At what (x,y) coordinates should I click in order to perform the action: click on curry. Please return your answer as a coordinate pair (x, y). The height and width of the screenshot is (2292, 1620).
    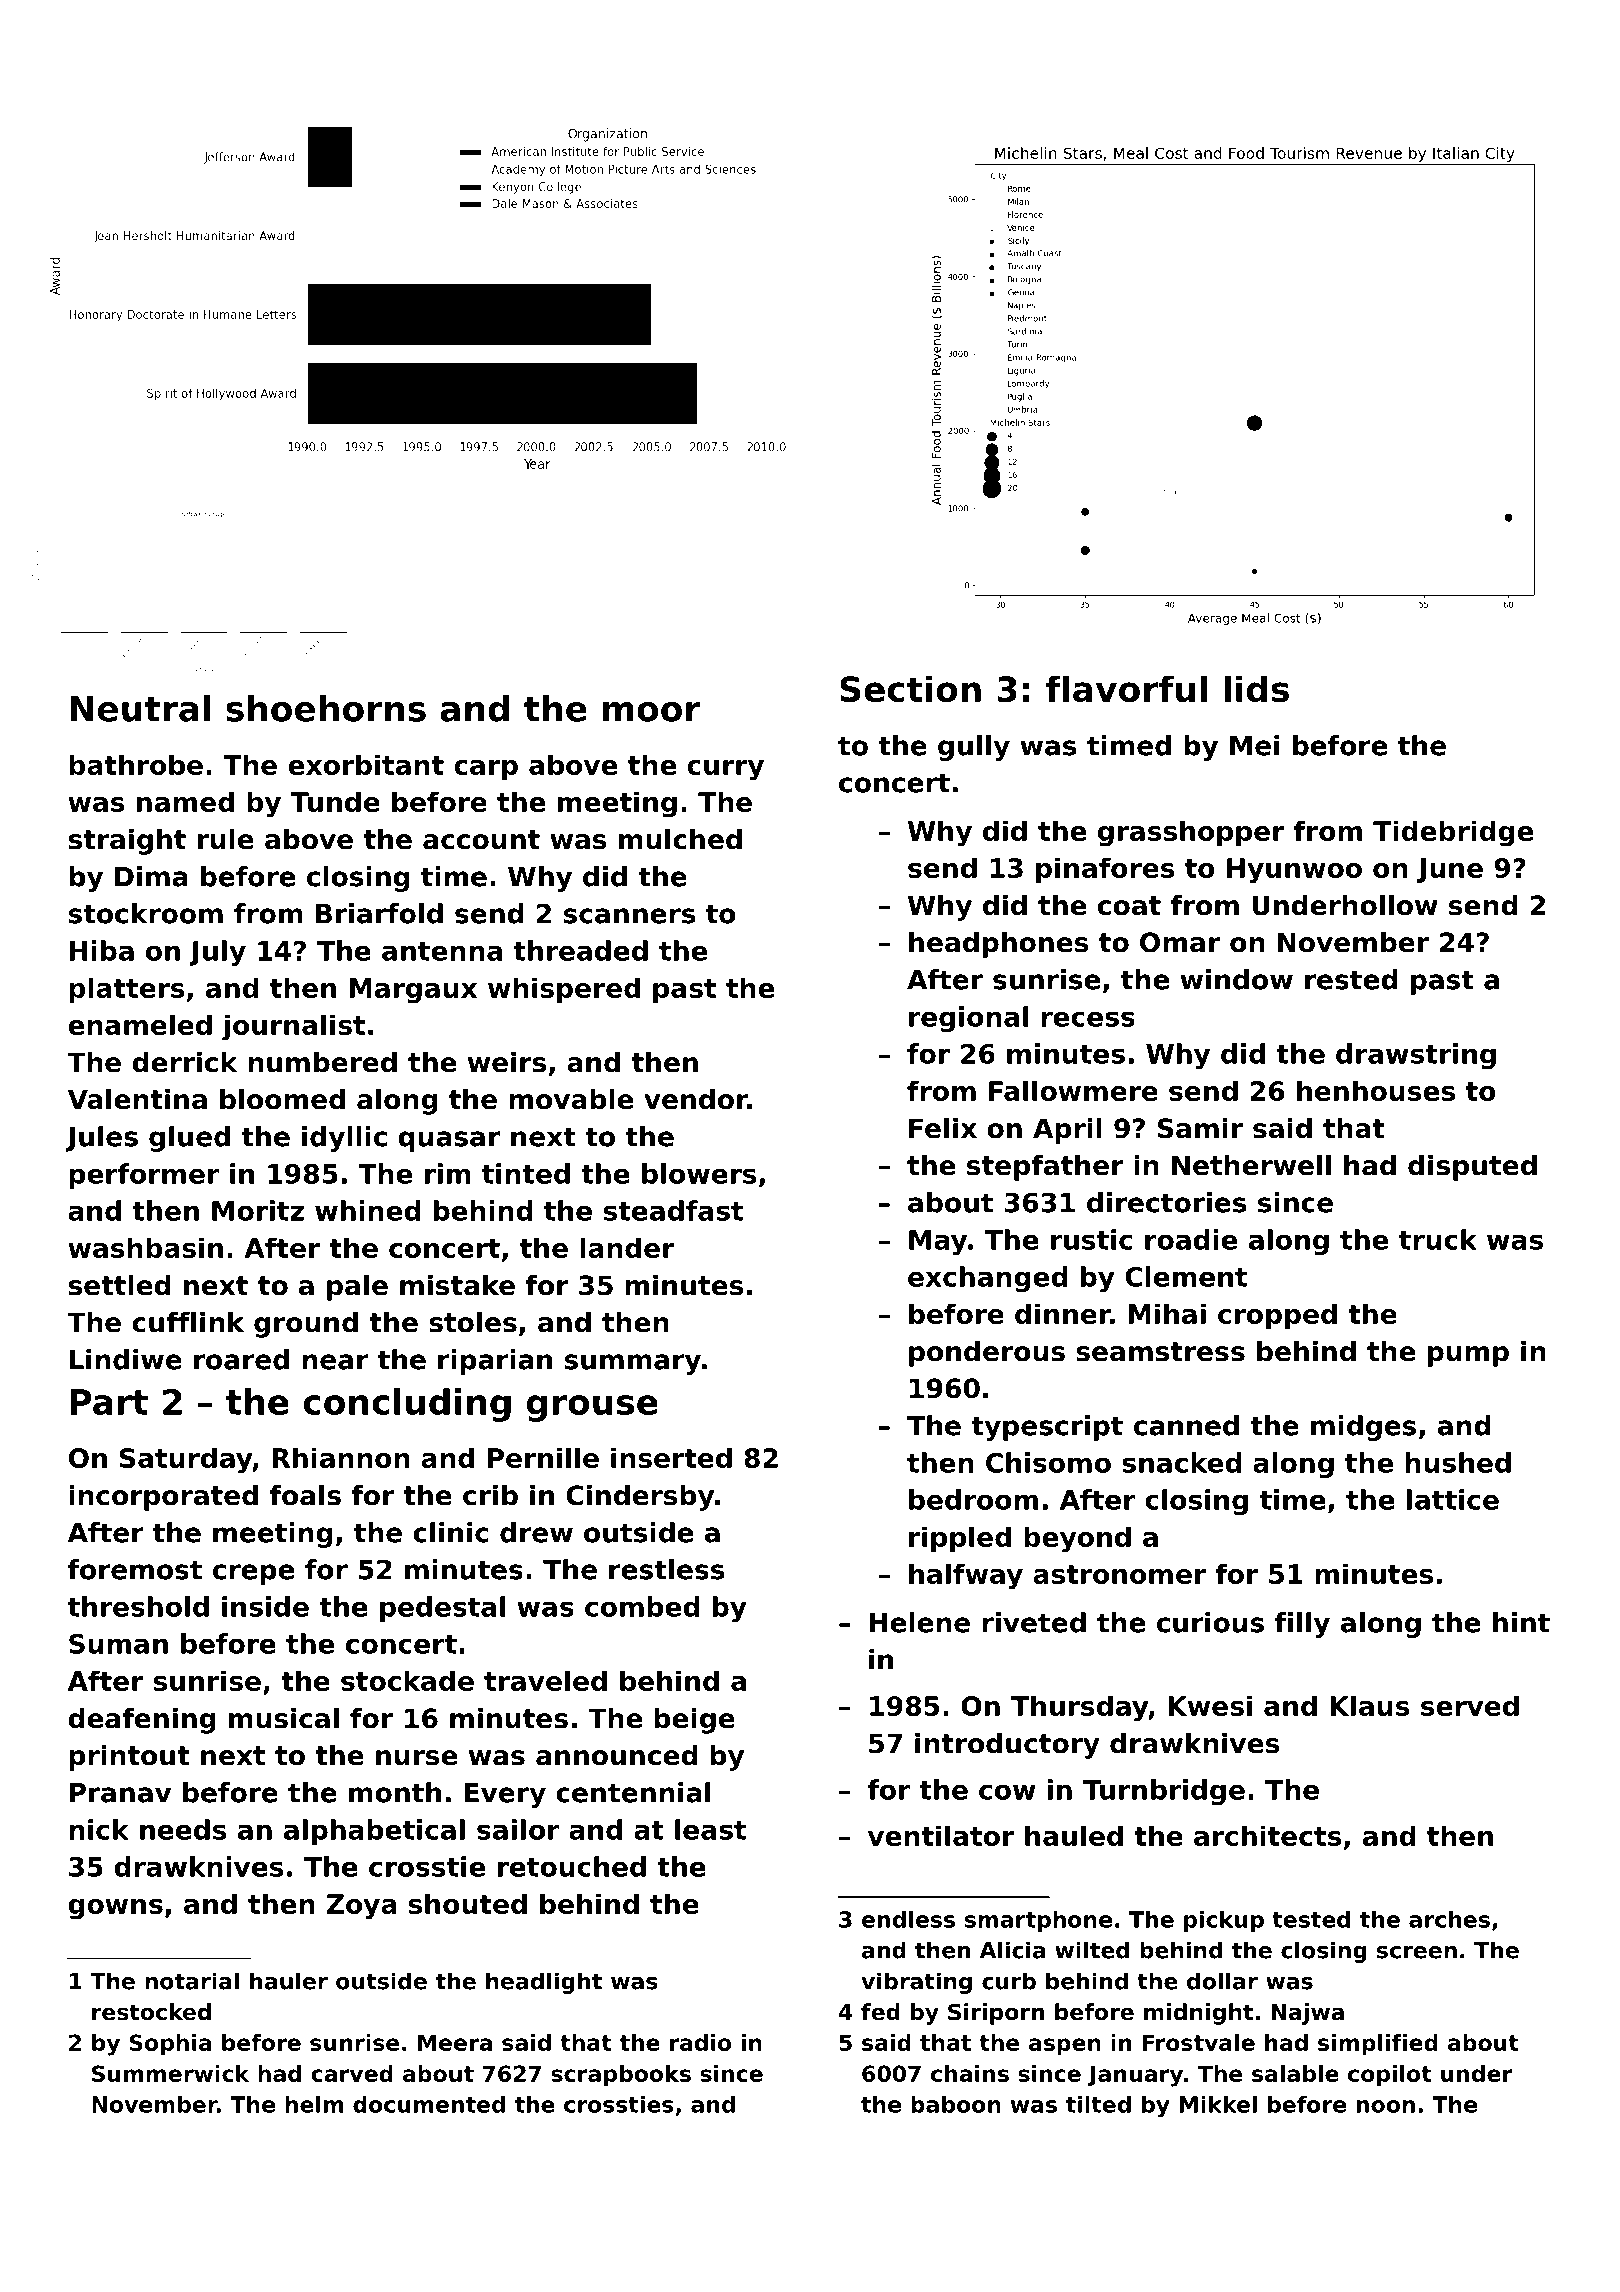
    Looking at the image, I should click on (725, 770).
